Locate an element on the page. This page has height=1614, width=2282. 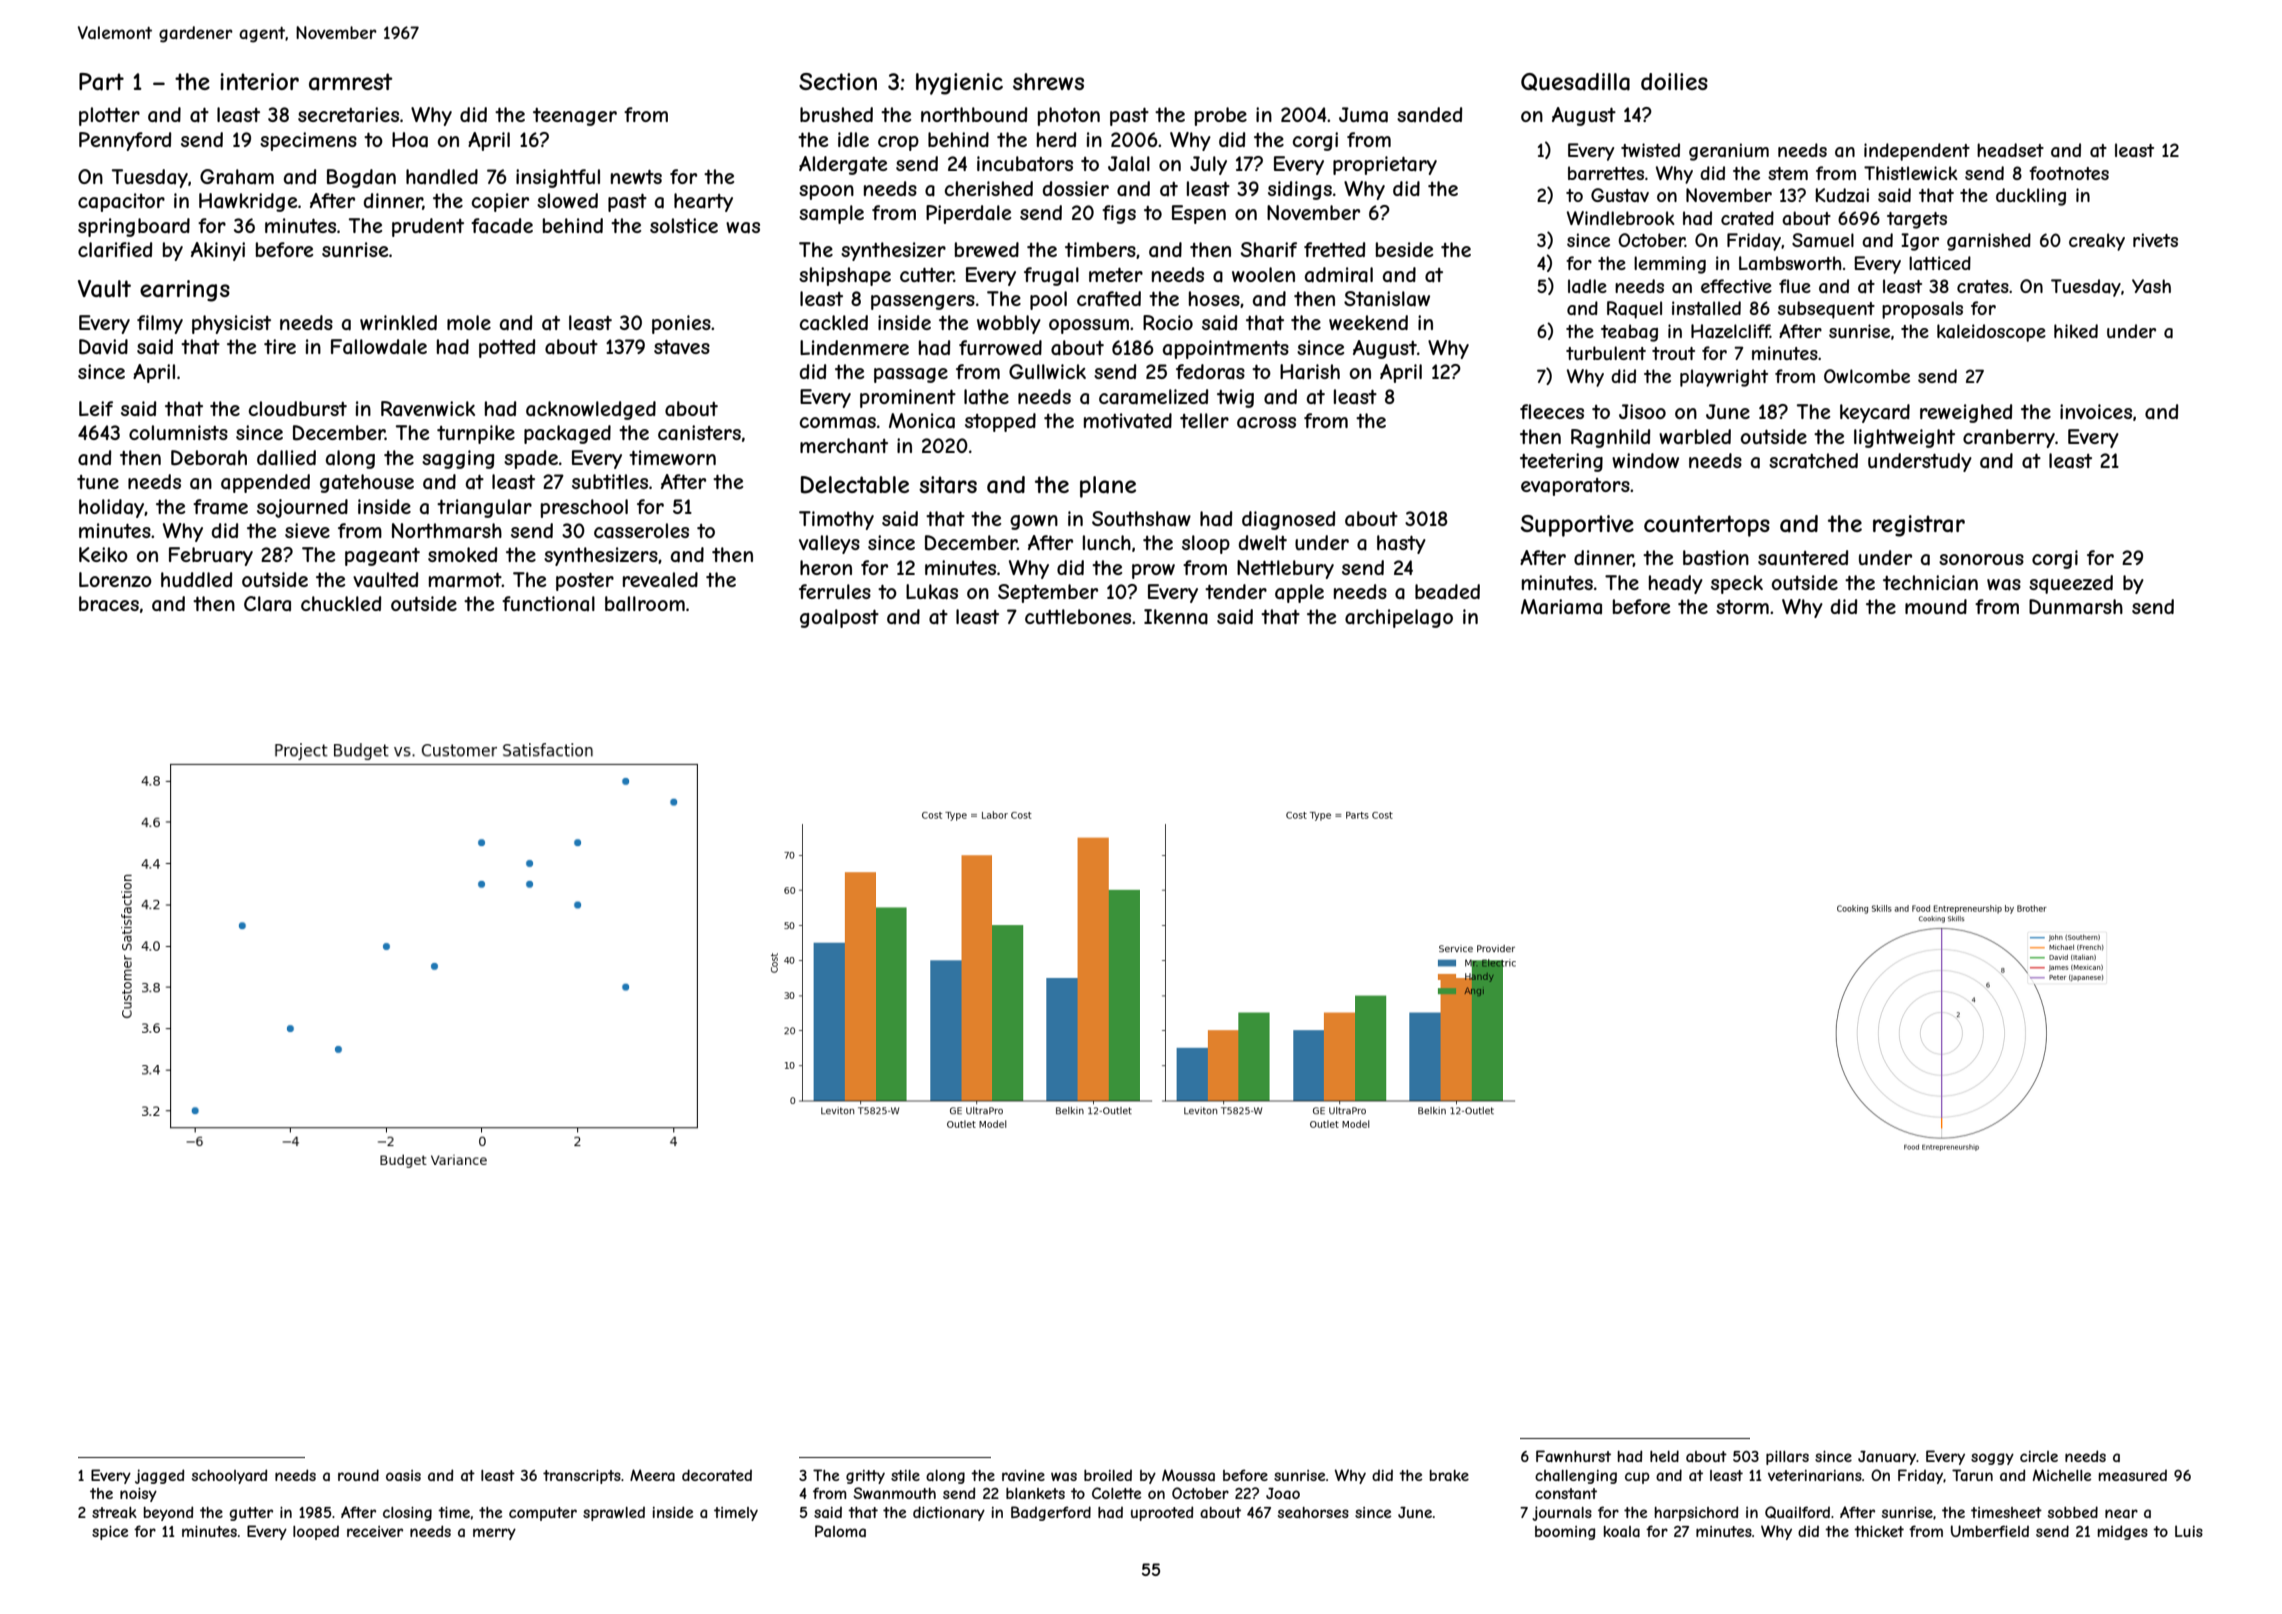
gutter is located at coordinates (251, 1514).
